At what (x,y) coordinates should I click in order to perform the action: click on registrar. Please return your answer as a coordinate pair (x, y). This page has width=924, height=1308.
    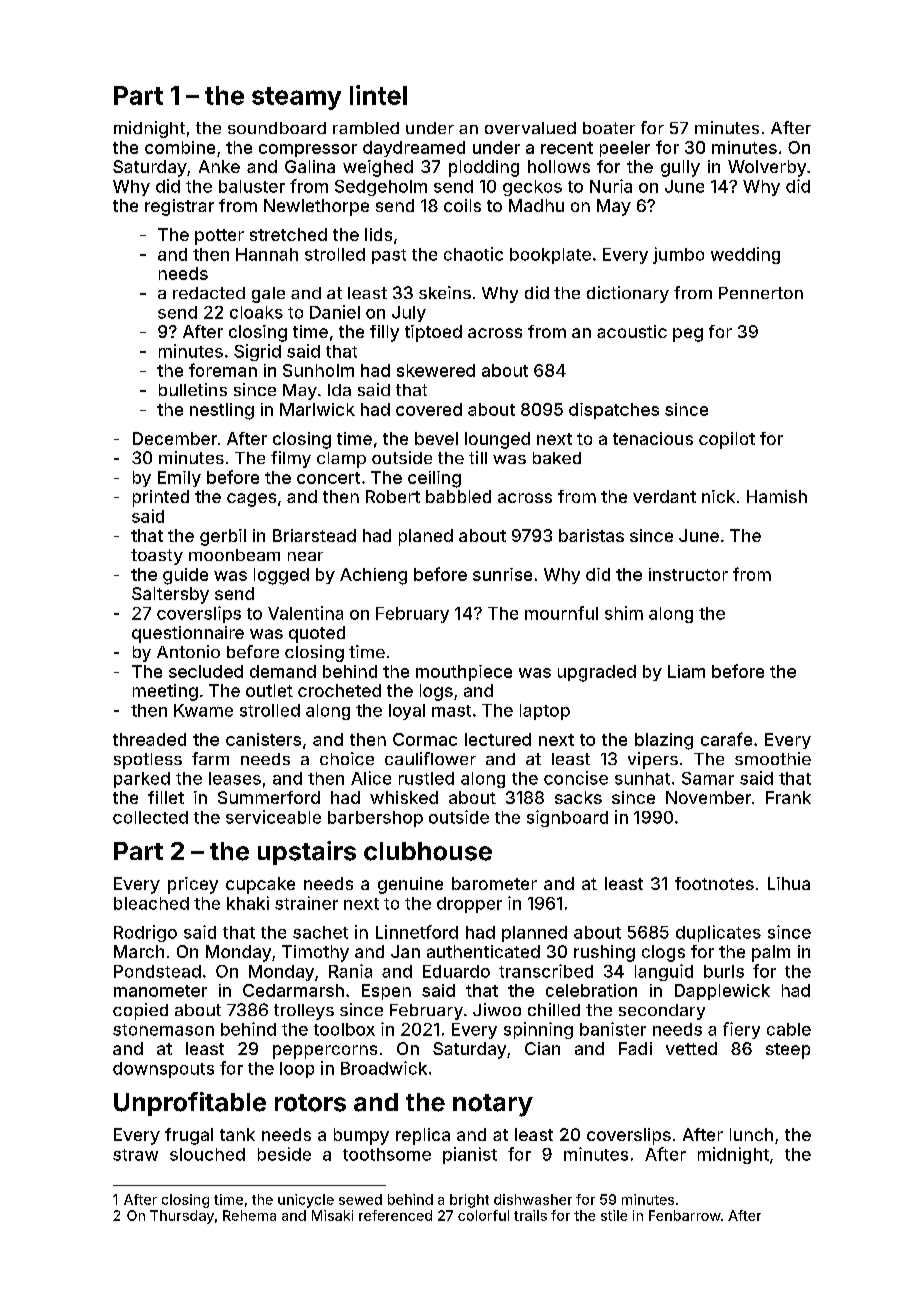
    Looking at the image, I should click on (179, 207).
